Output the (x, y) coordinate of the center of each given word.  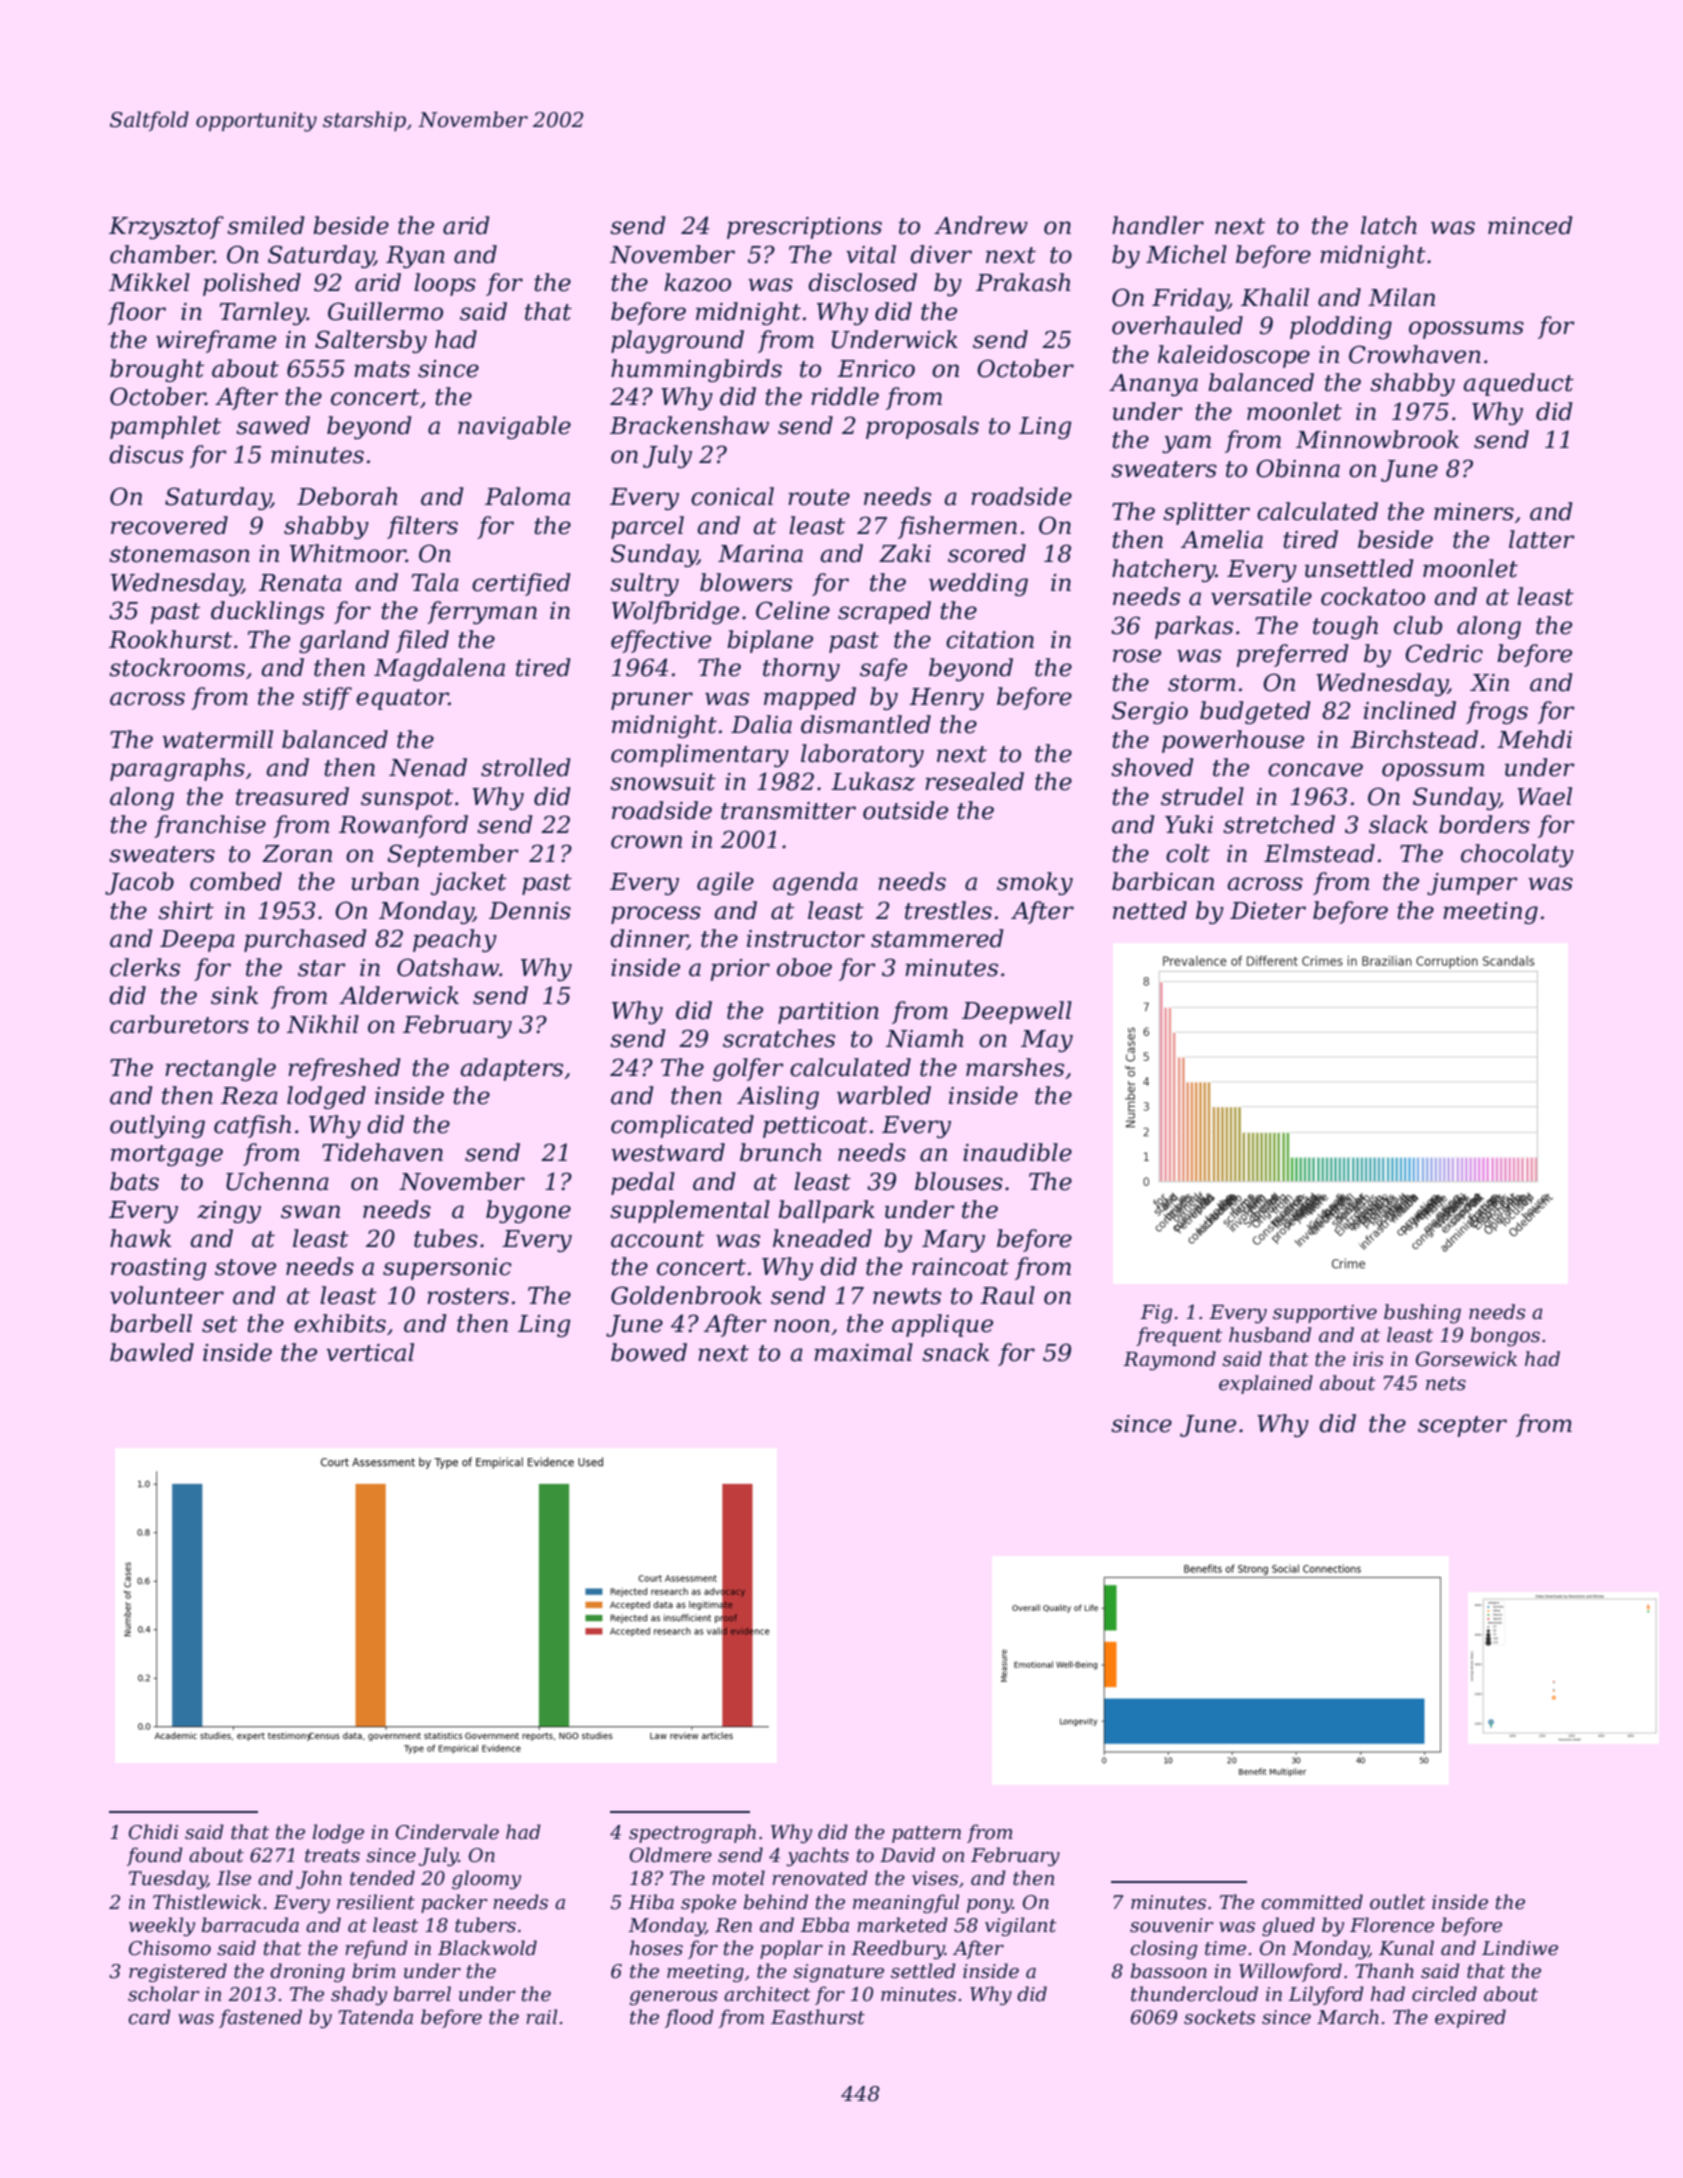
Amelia (1222, 539)
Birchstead (1414, 739)
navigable (514, 427)
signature (838, 1973)
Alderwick (399, 995)
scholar (164, 1994)
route (819, 497)
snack (955, 1352)
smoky (1035, 883)
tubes (446, 1238)
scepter (1462, 1426)
